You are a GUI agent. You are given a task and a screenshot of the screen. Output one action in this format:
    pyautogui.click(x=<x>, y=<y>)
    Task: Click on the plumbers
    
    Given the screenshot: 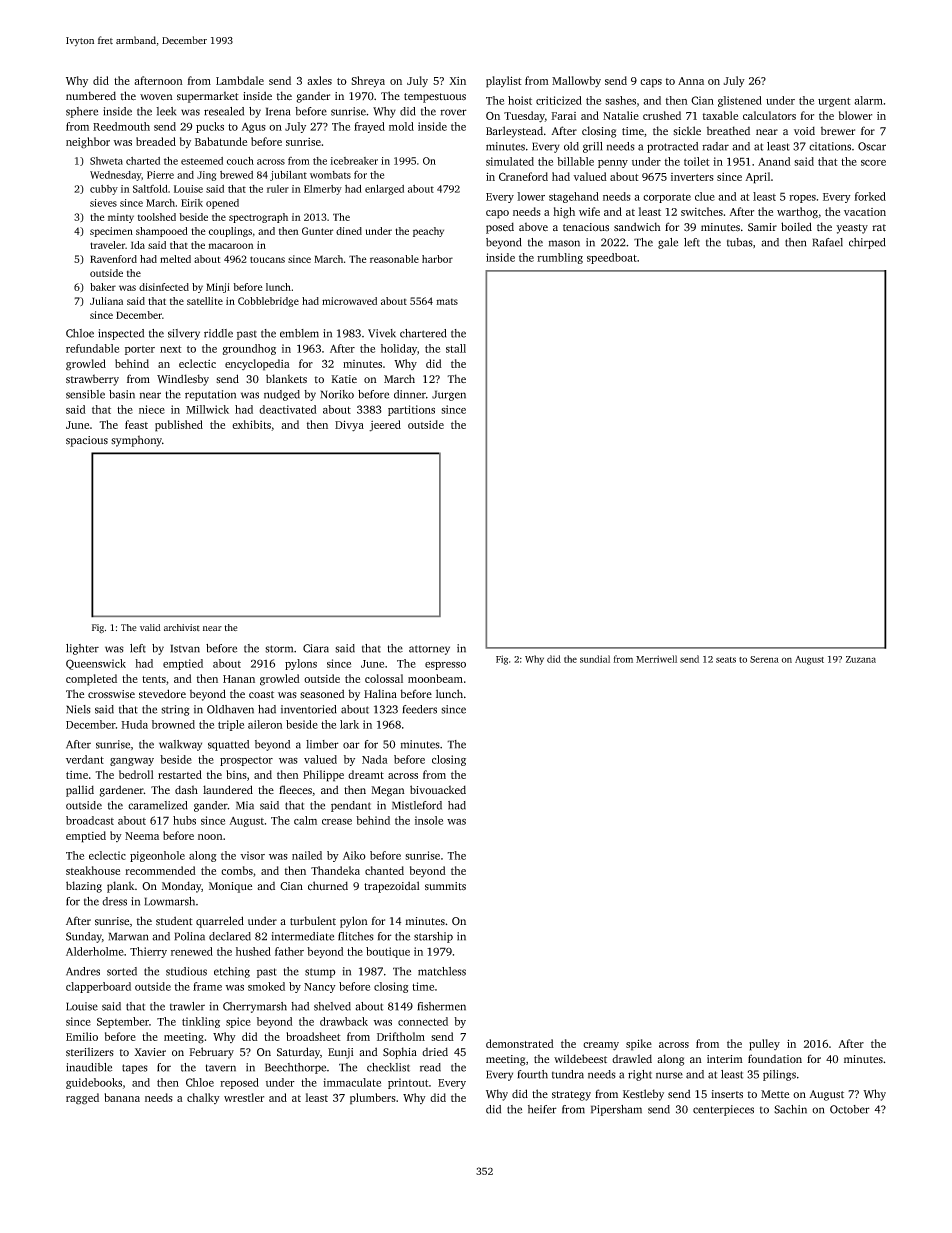 What is the action you would take?
    pyautogui.click(x=373, y=1099)
